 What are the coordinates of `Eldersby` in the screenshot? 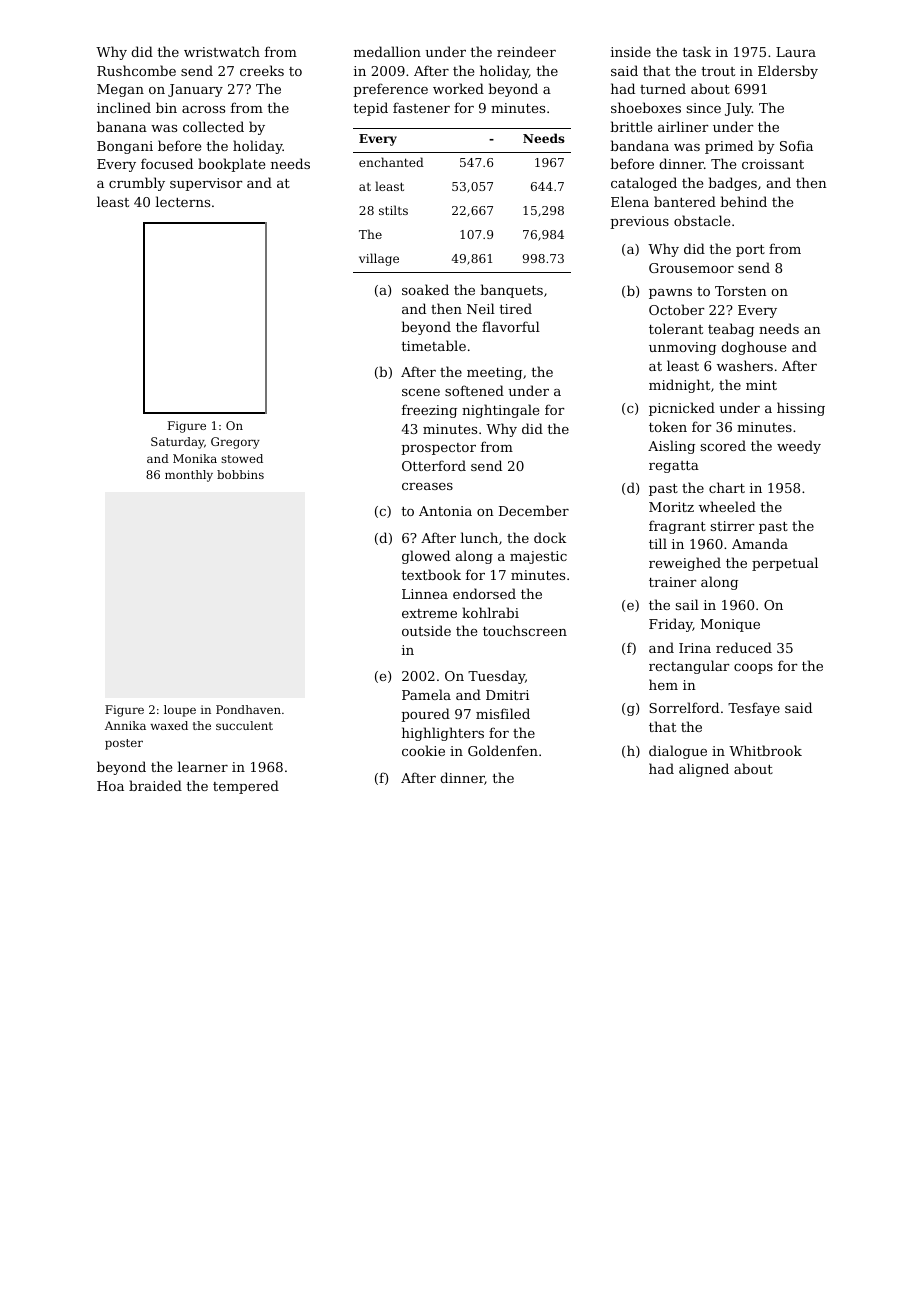 It's located at (788, 72).
